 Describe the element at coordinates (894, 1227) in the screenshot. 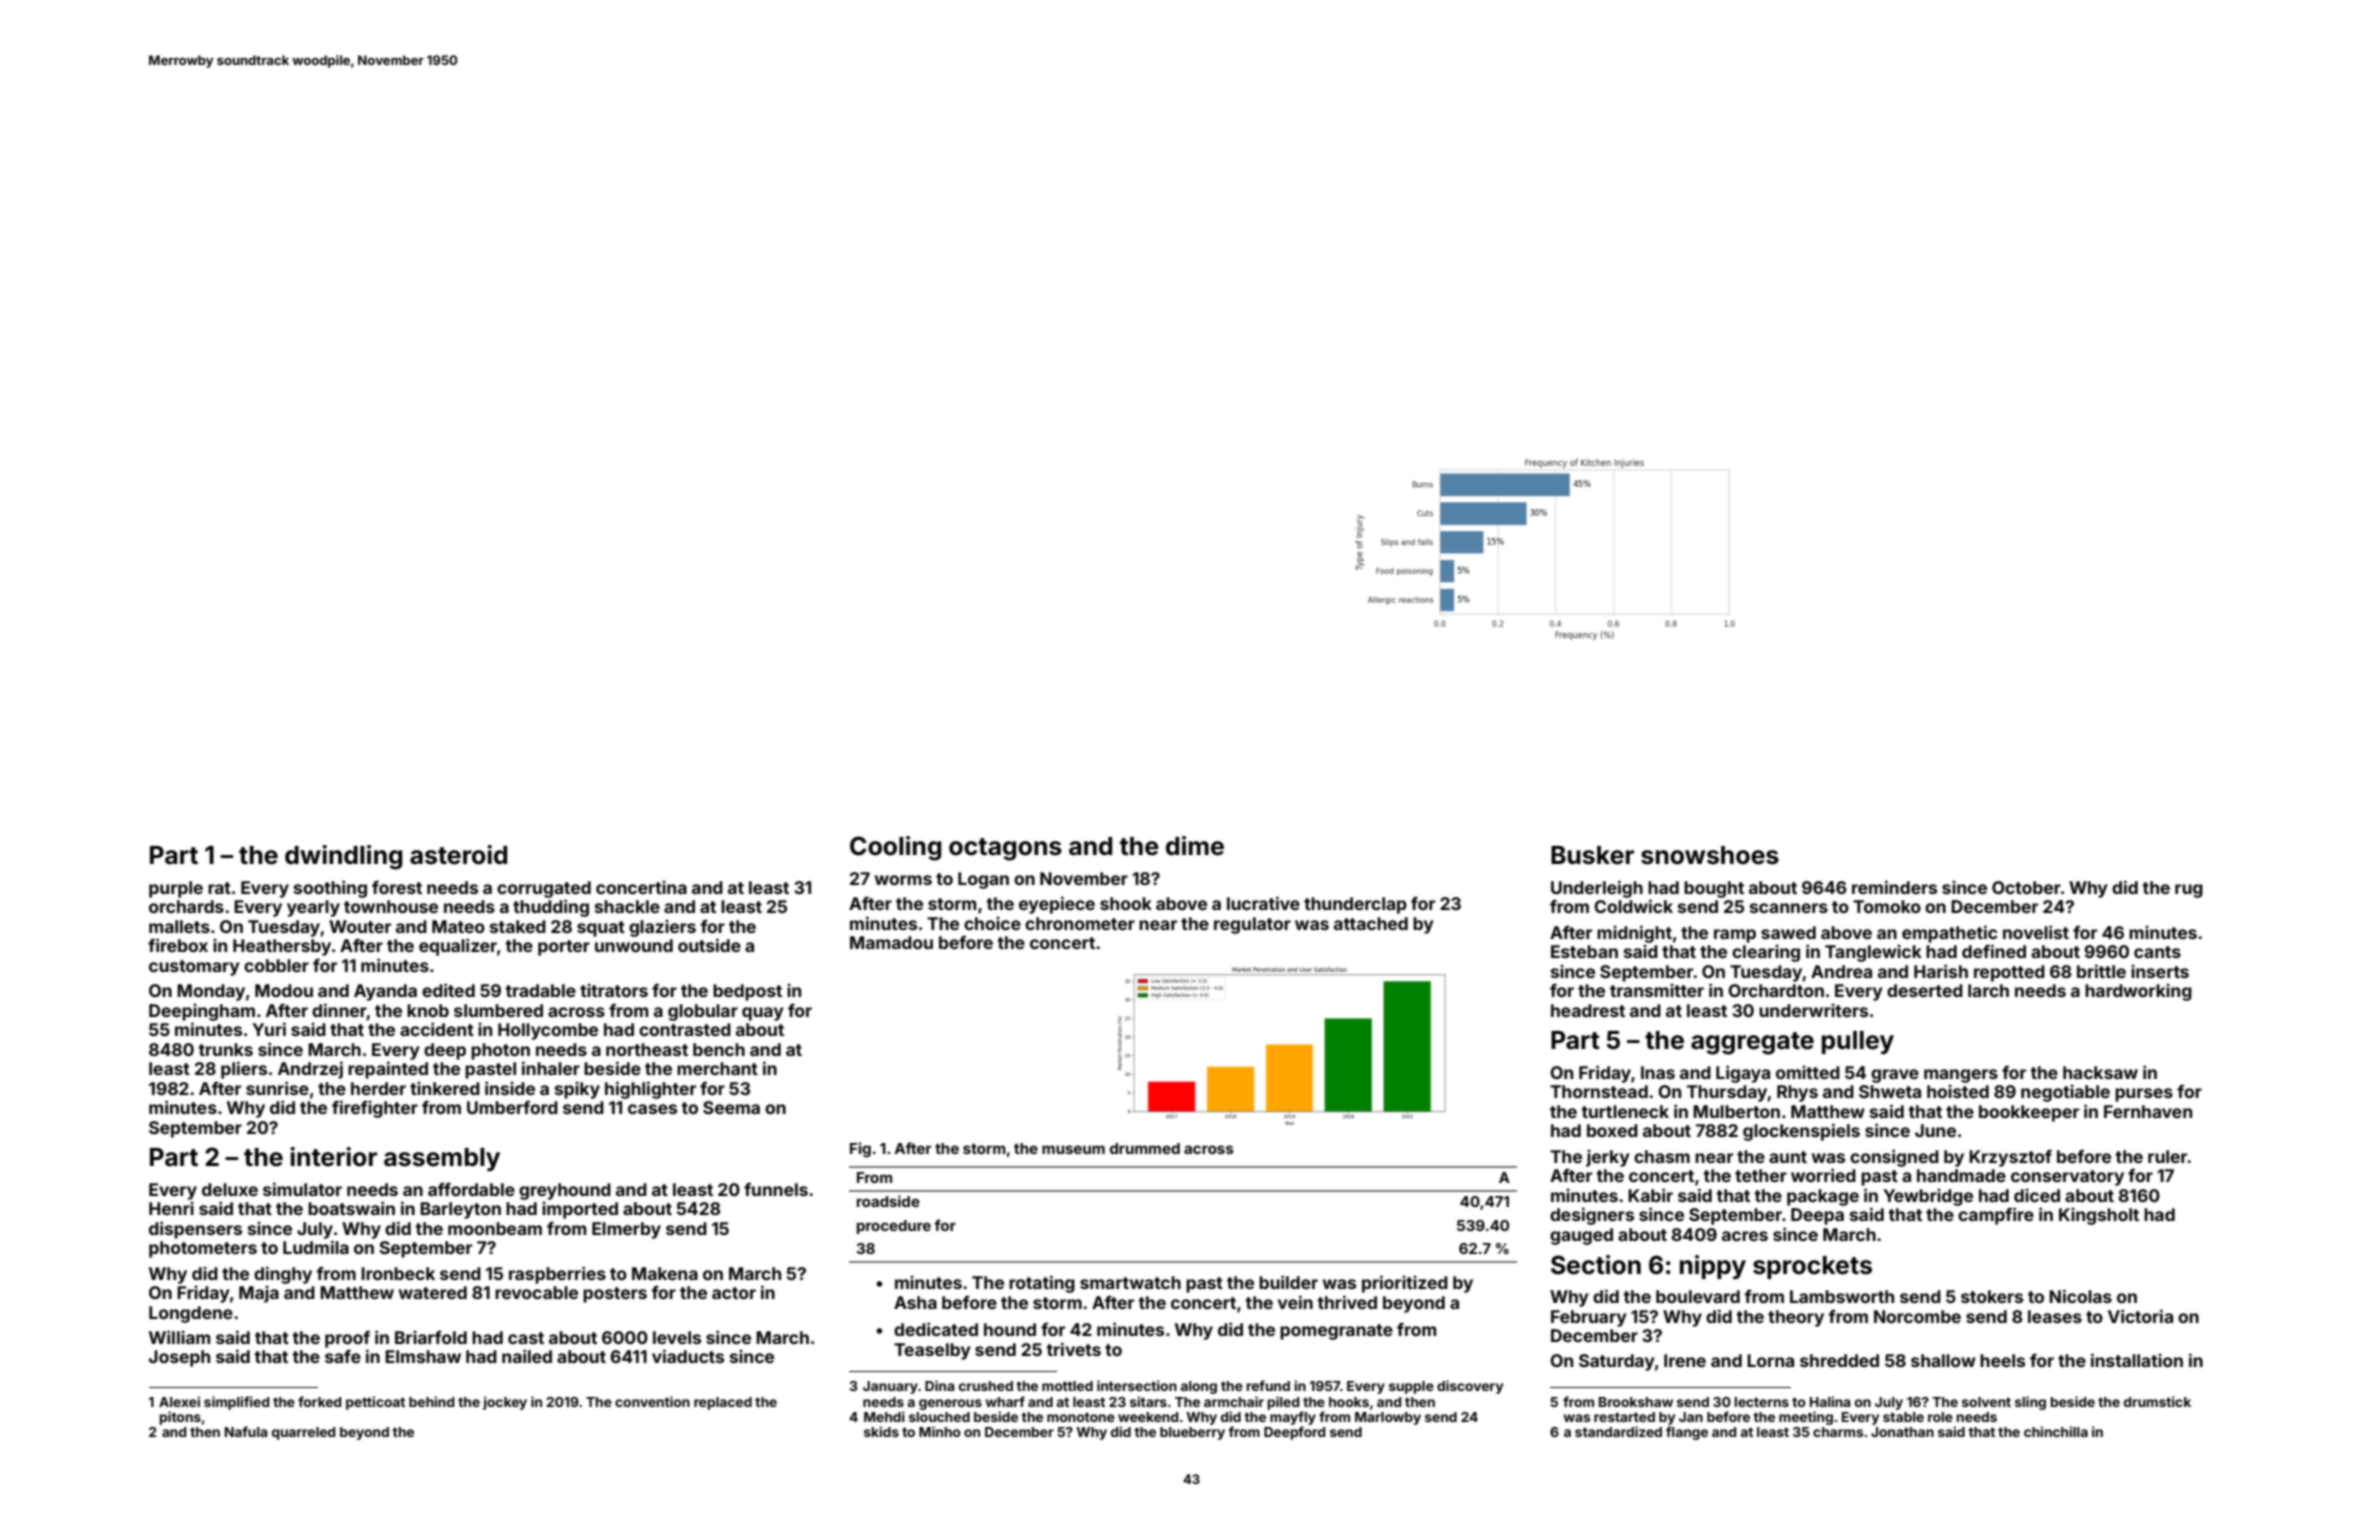

I see `procedure` at that location.
